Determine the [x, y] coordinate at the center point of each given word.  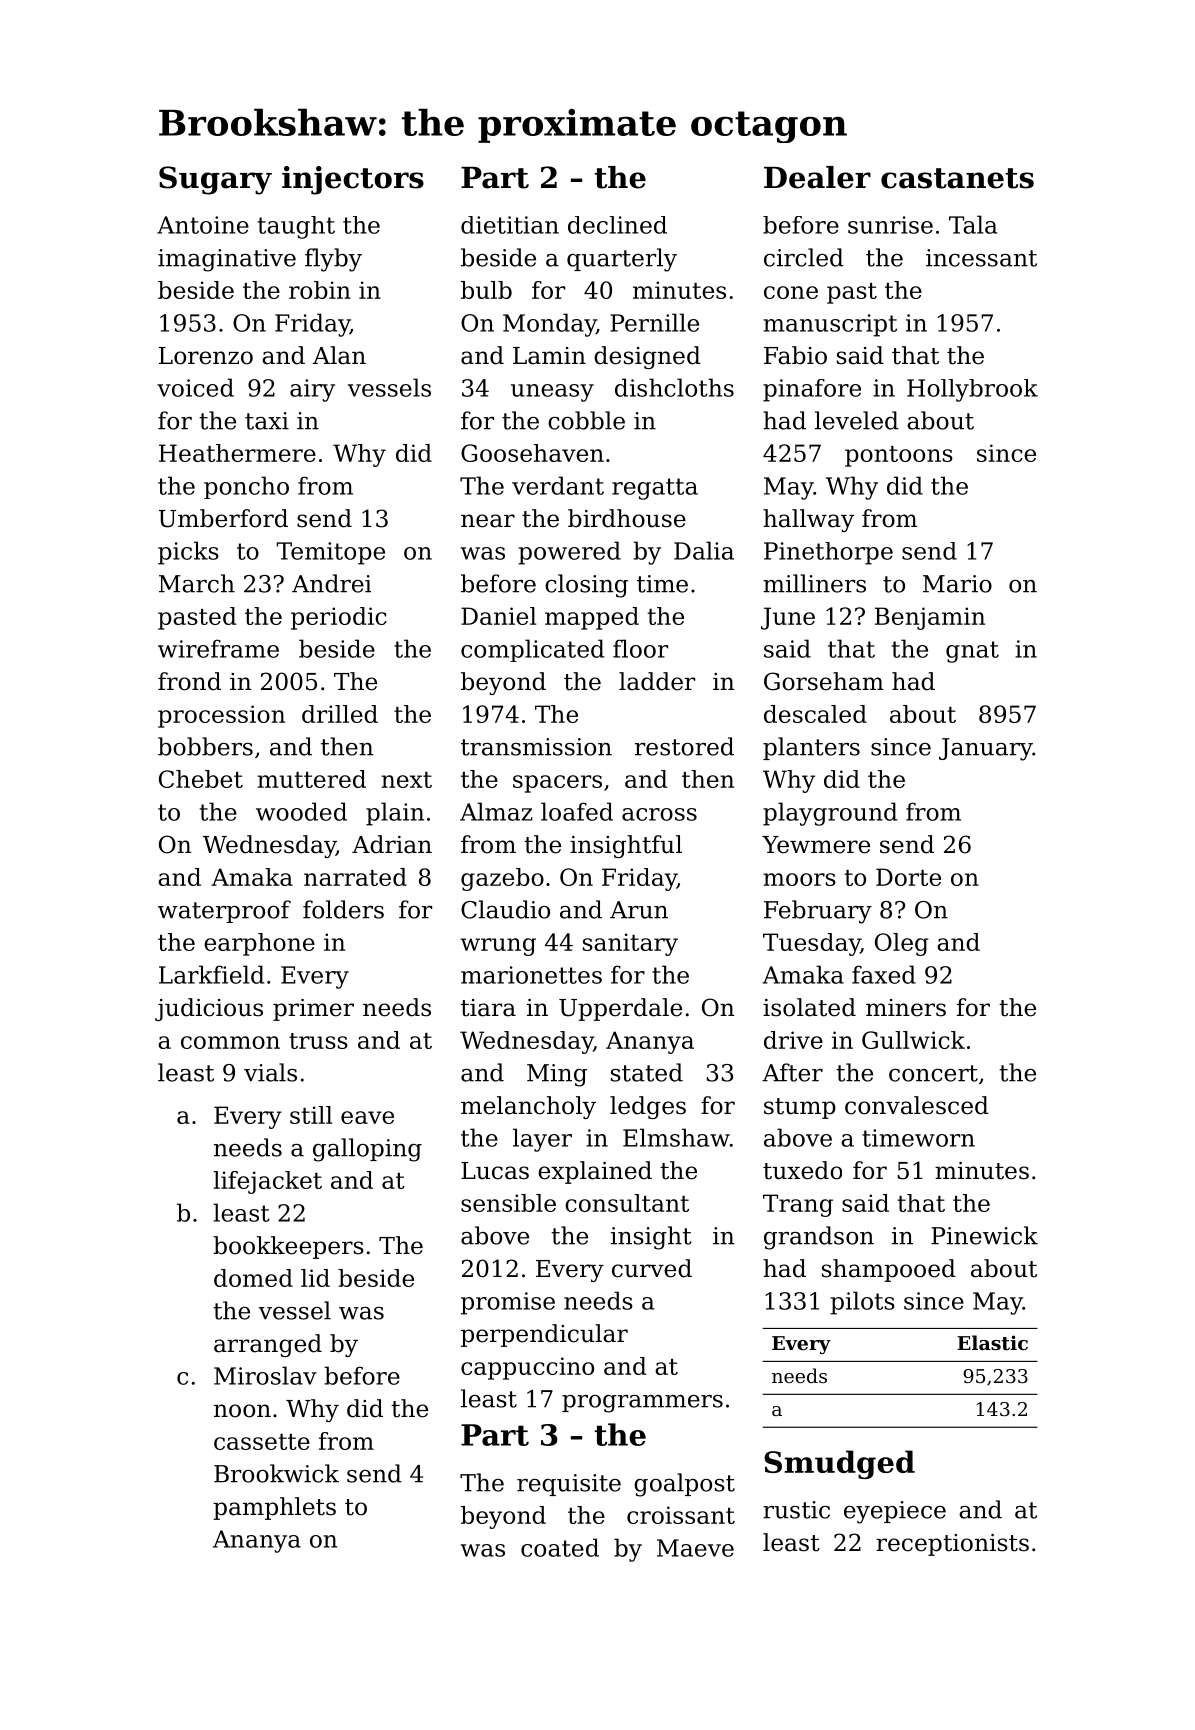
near [488, 521]
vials [270, 1072]
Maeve [695, 1548]
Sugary [215, 180]
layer [542, 1140]
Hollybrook [972, 390]
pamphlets [274, 1508]
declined [617, 225]
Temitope [330, 553]
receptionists [952, 1545]
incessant [981, 258]
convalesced [917, 1105]
